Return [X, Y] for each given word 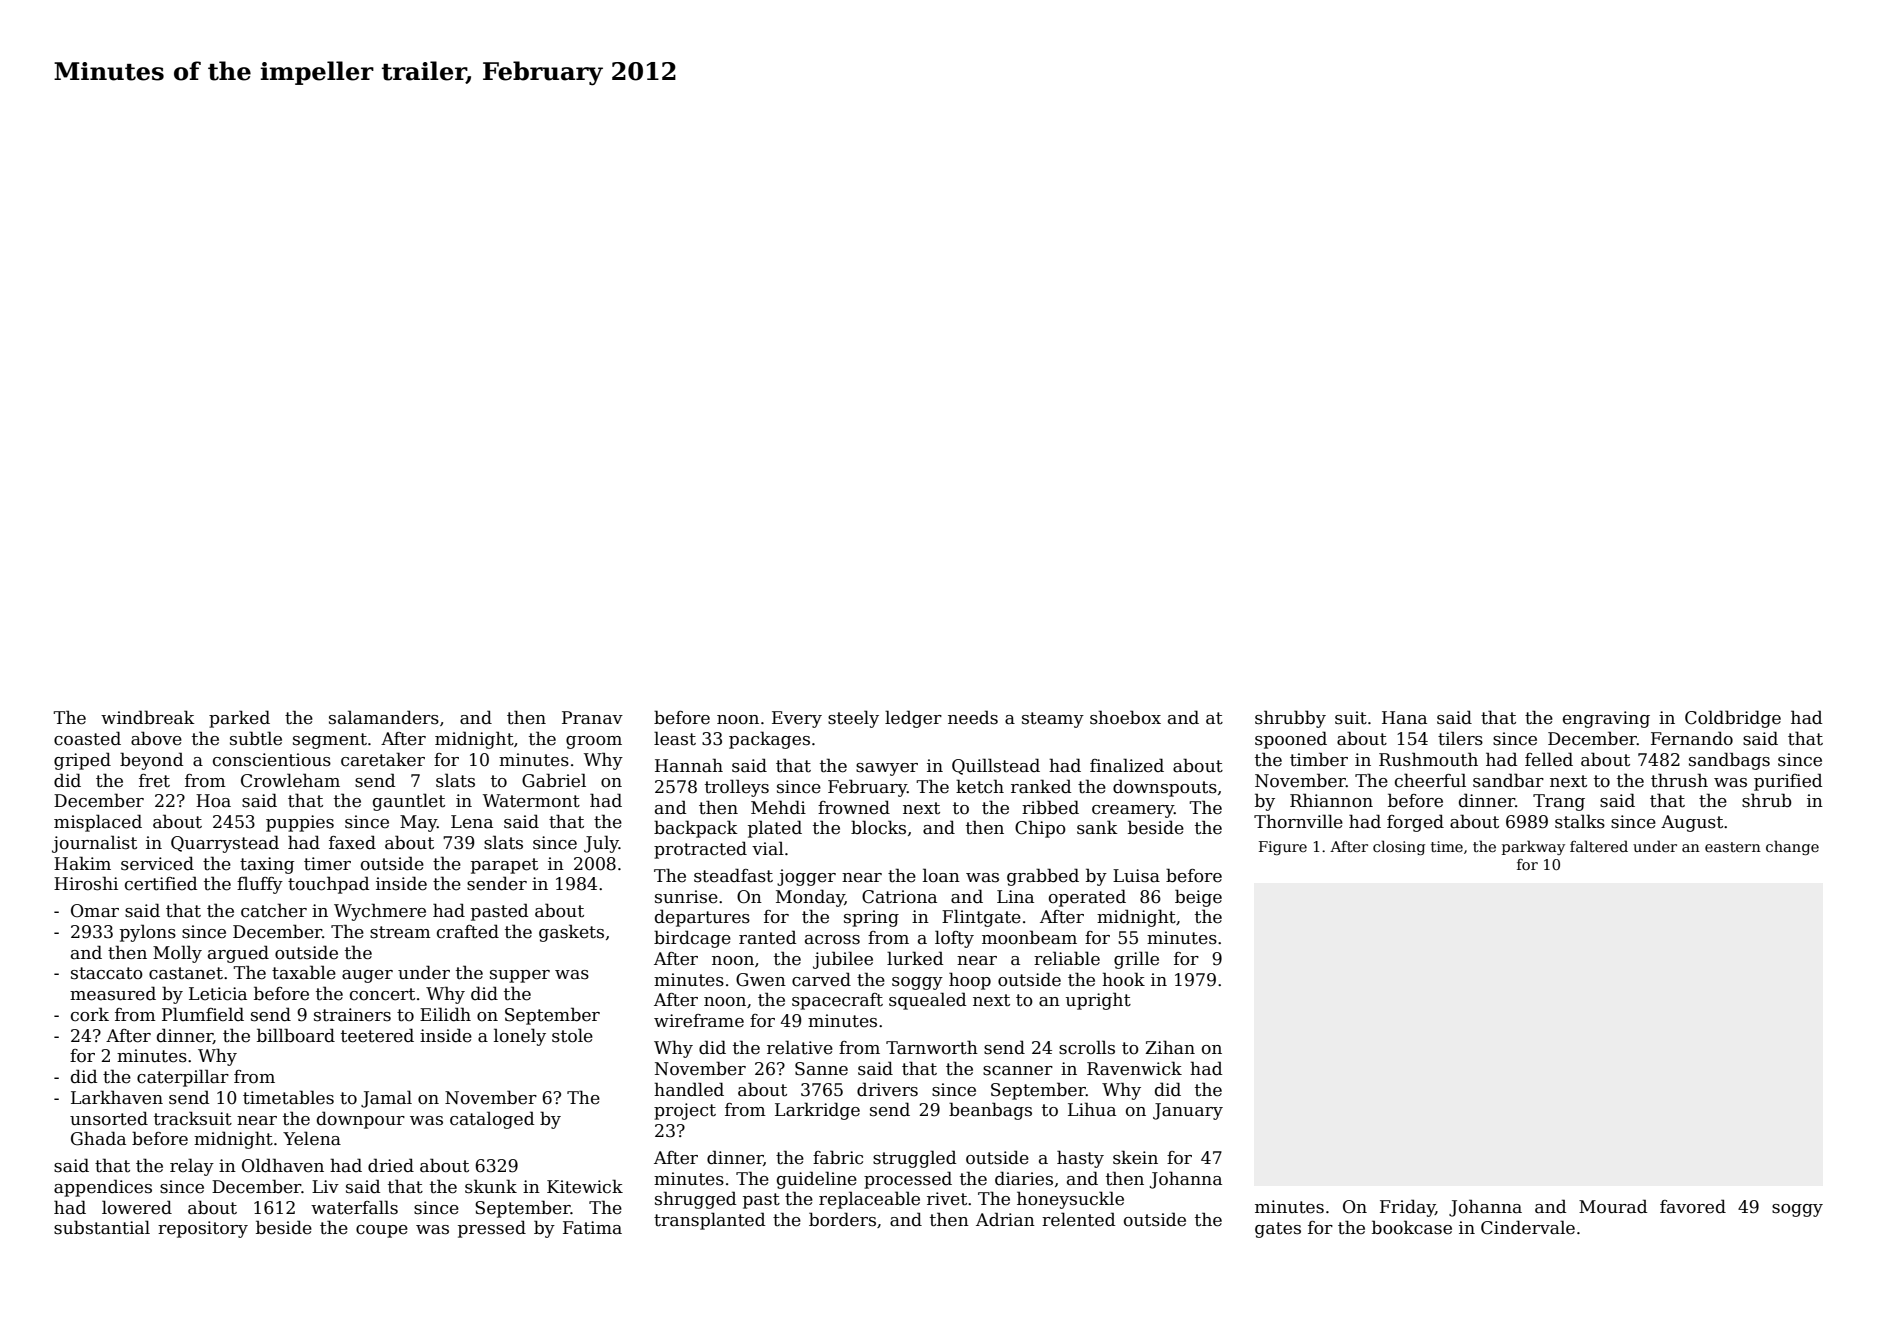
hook [1123, 979]
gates [1278, 1230]
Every [797, 719]
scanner [1018, 1071]
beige [1198, 898]
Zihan [1170, 1047]
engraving [1606, 719]
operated [1087, 898]
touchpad [328, 885]
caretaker [383, 759]
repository [203, 1229]
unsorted [109, 1118]
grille [1136, 960]
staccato [107, 973]
